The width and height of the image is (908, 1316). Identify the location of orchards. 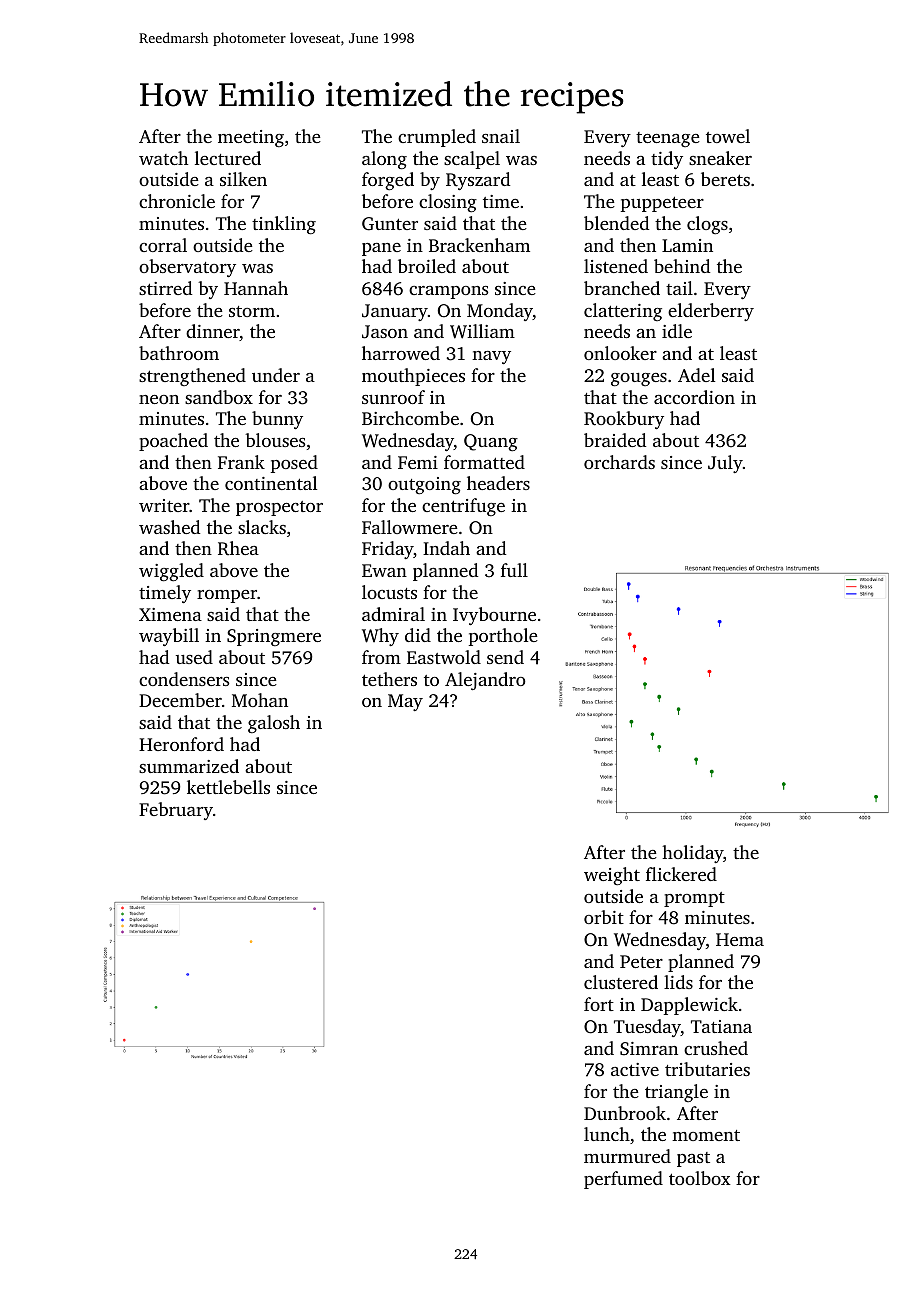
(619, 462).
